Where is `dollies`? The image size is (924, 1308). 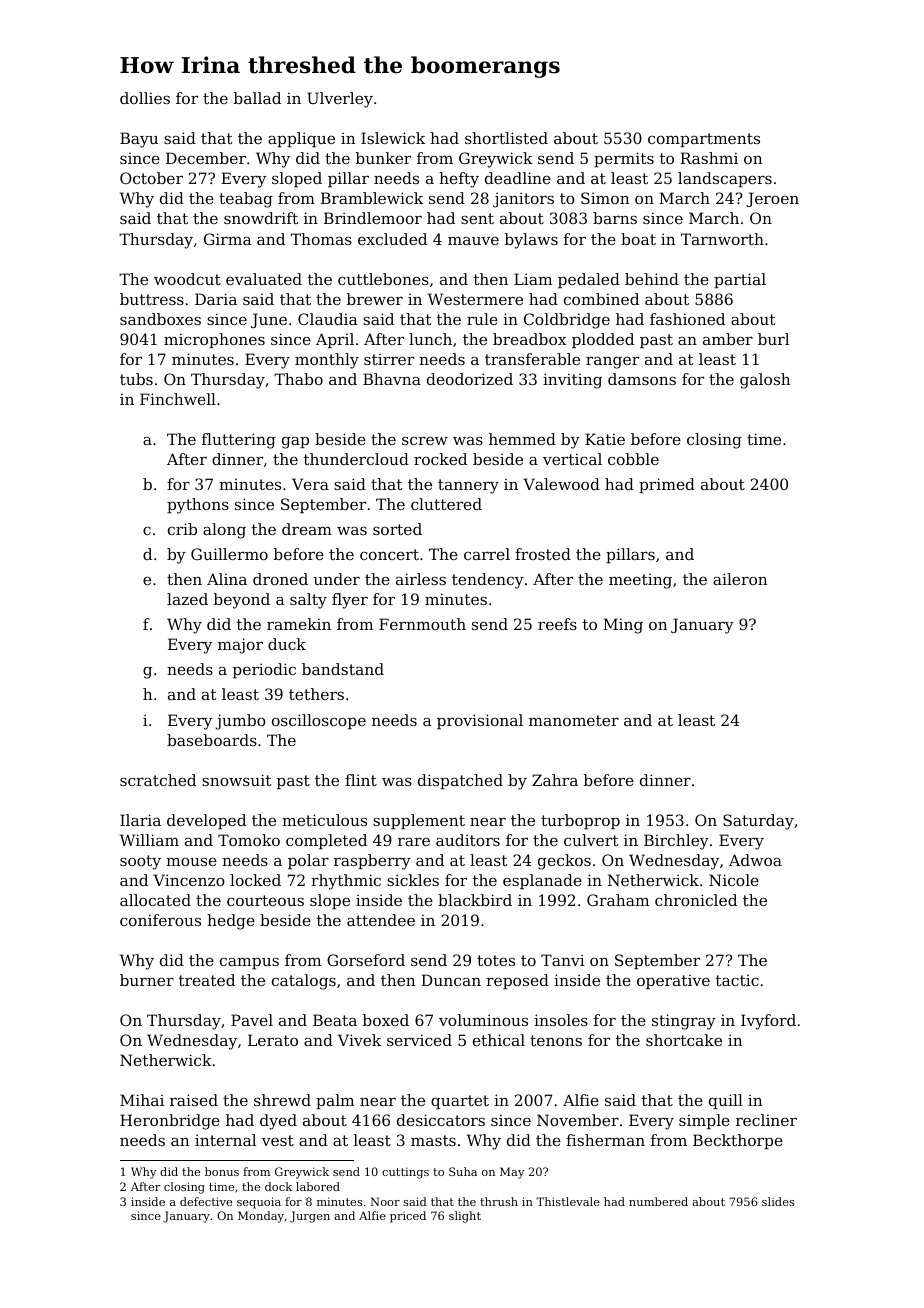 dollies is located at coordinates (145, 98).
